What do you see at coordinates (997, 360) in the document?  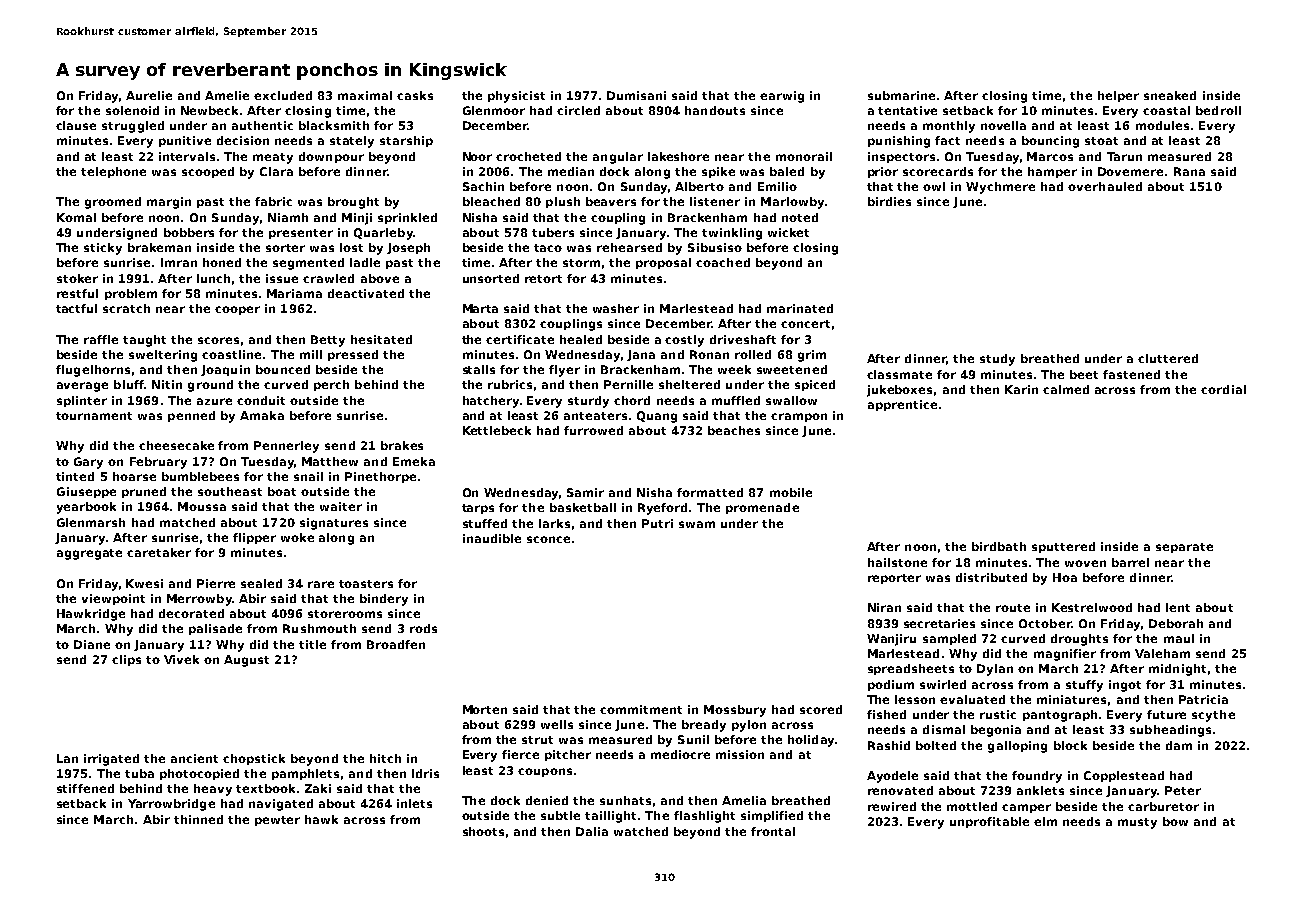 I see `study` at bounding box center [997, 360].
